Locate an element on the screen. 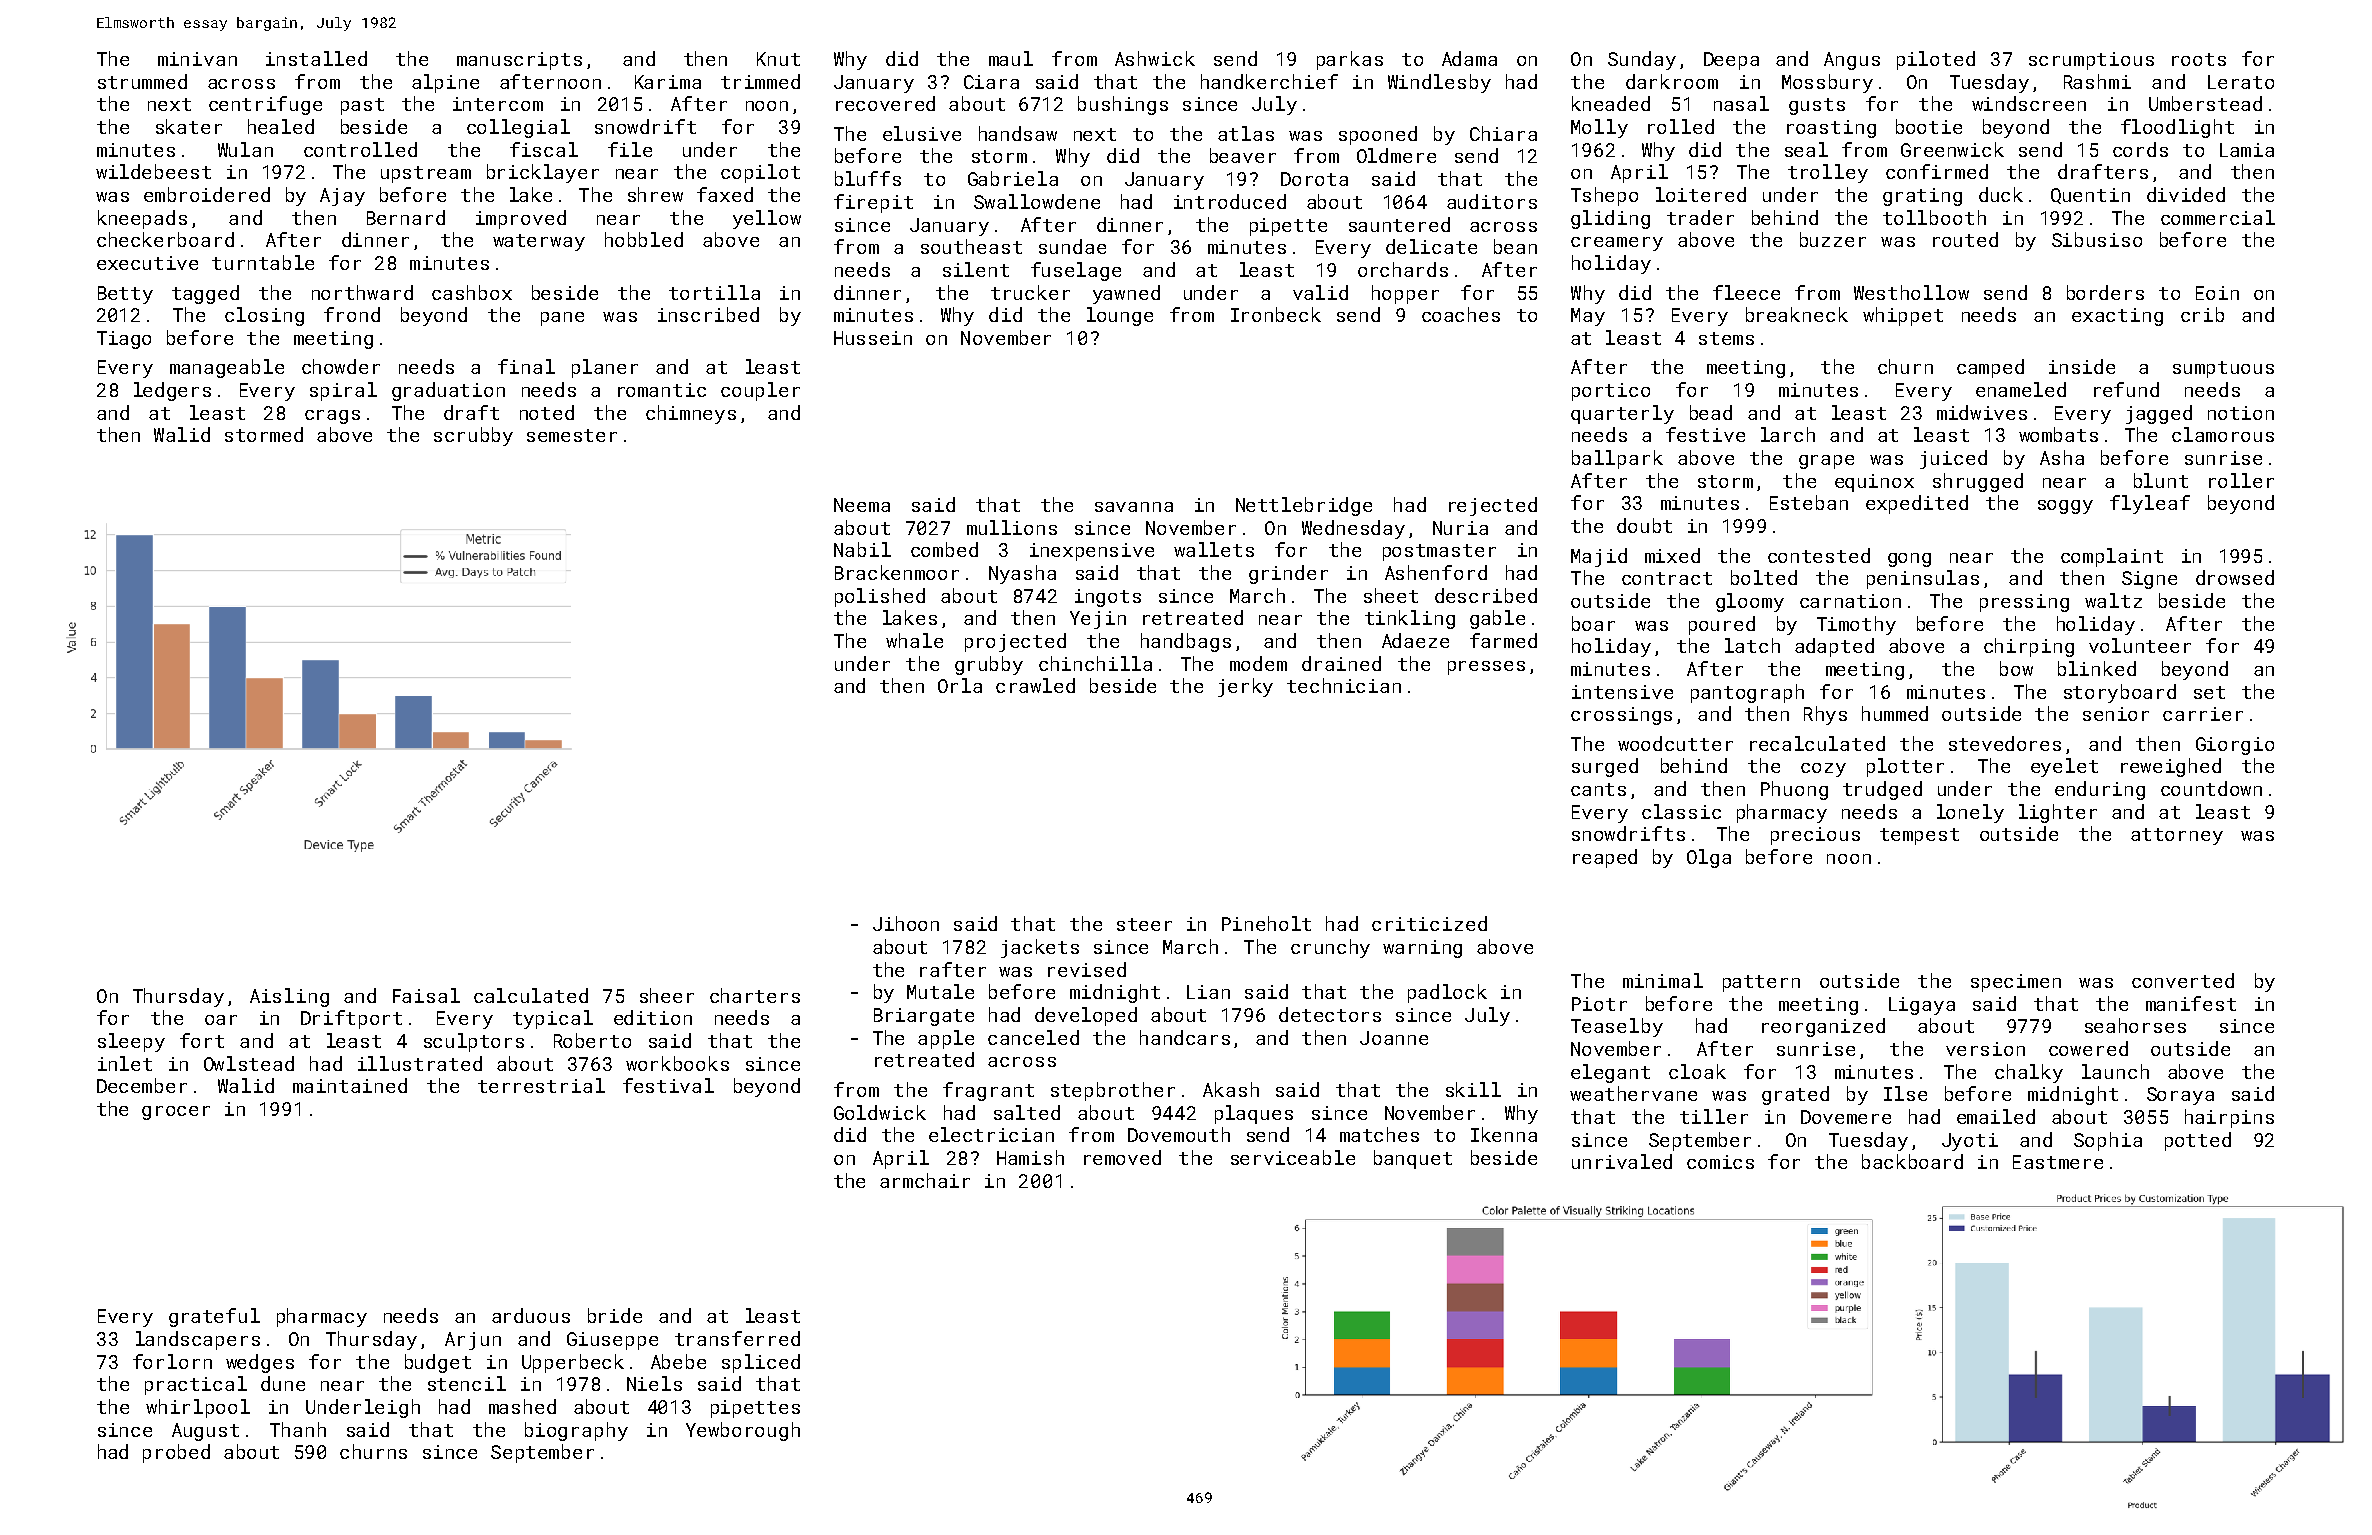 The height and width of the screenshot is (1535, 2372). Ashwick is located at coordinates (1155, 58).
